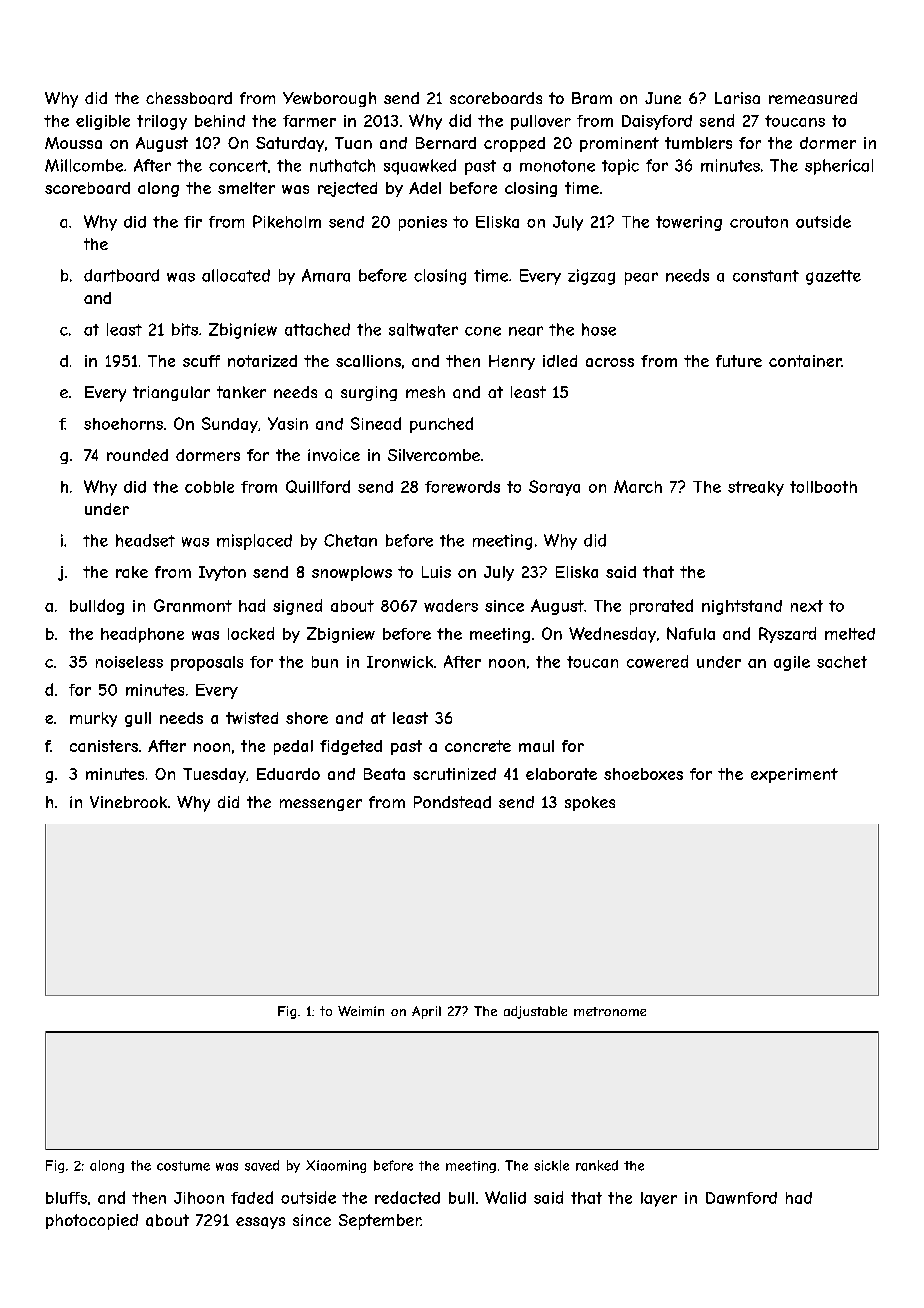 The height and width of the document is (1308, 924). Describe the element at coordinates (452, 802) in the document. I see `Pondstead` at that location.
